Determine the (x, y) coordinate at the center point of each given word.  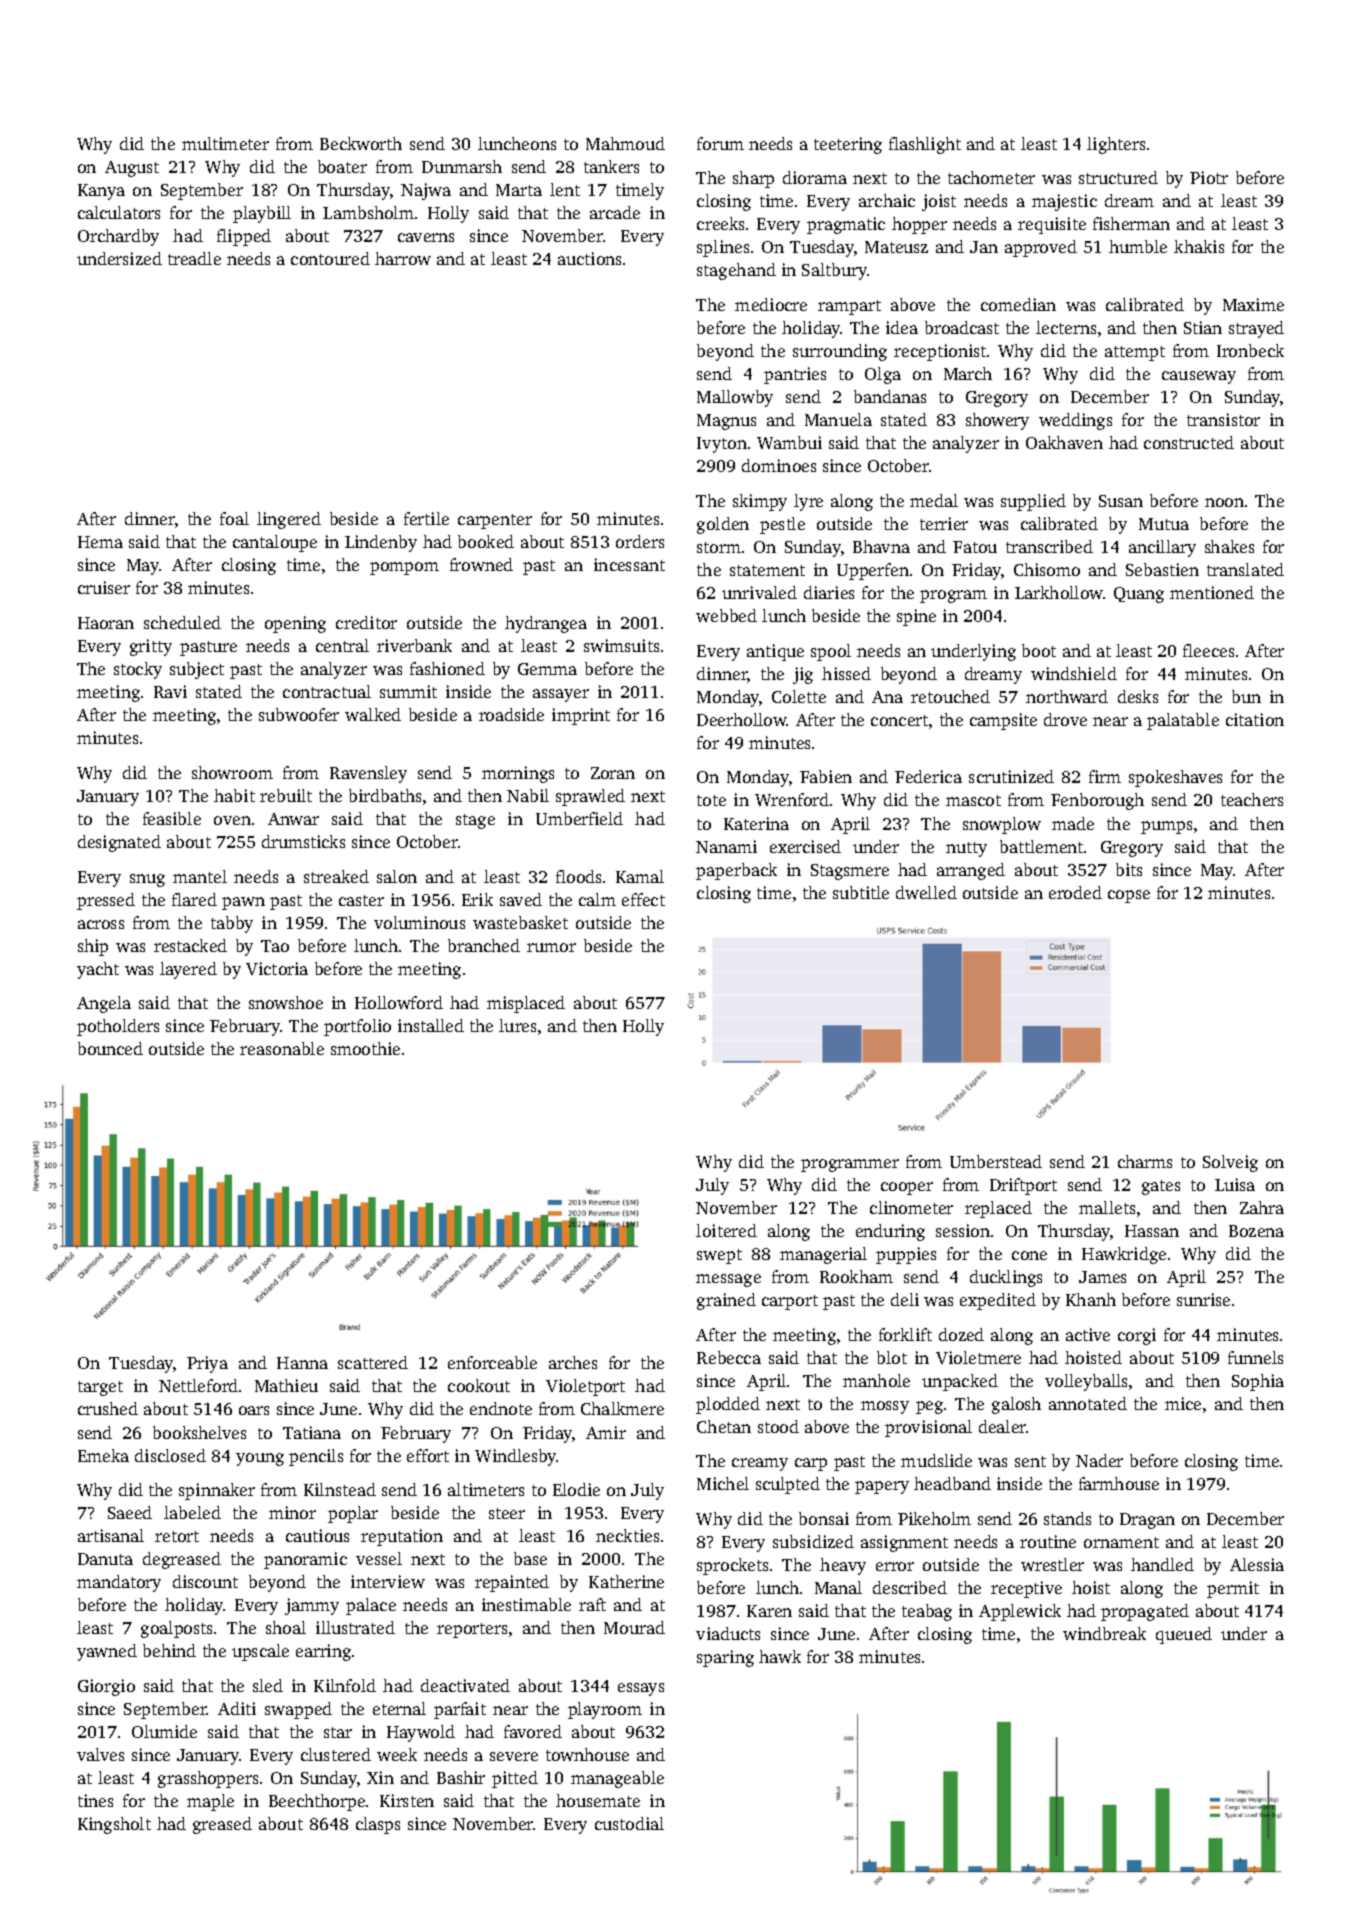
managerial (823, 1255)
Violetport (585, 1387)
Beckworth (361, 143)
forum (720, 143)
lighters (1116, 145)
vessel (379, 1558)
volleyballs (1086, 1382)
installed (431, 1025)
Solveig (1230, 1163)
